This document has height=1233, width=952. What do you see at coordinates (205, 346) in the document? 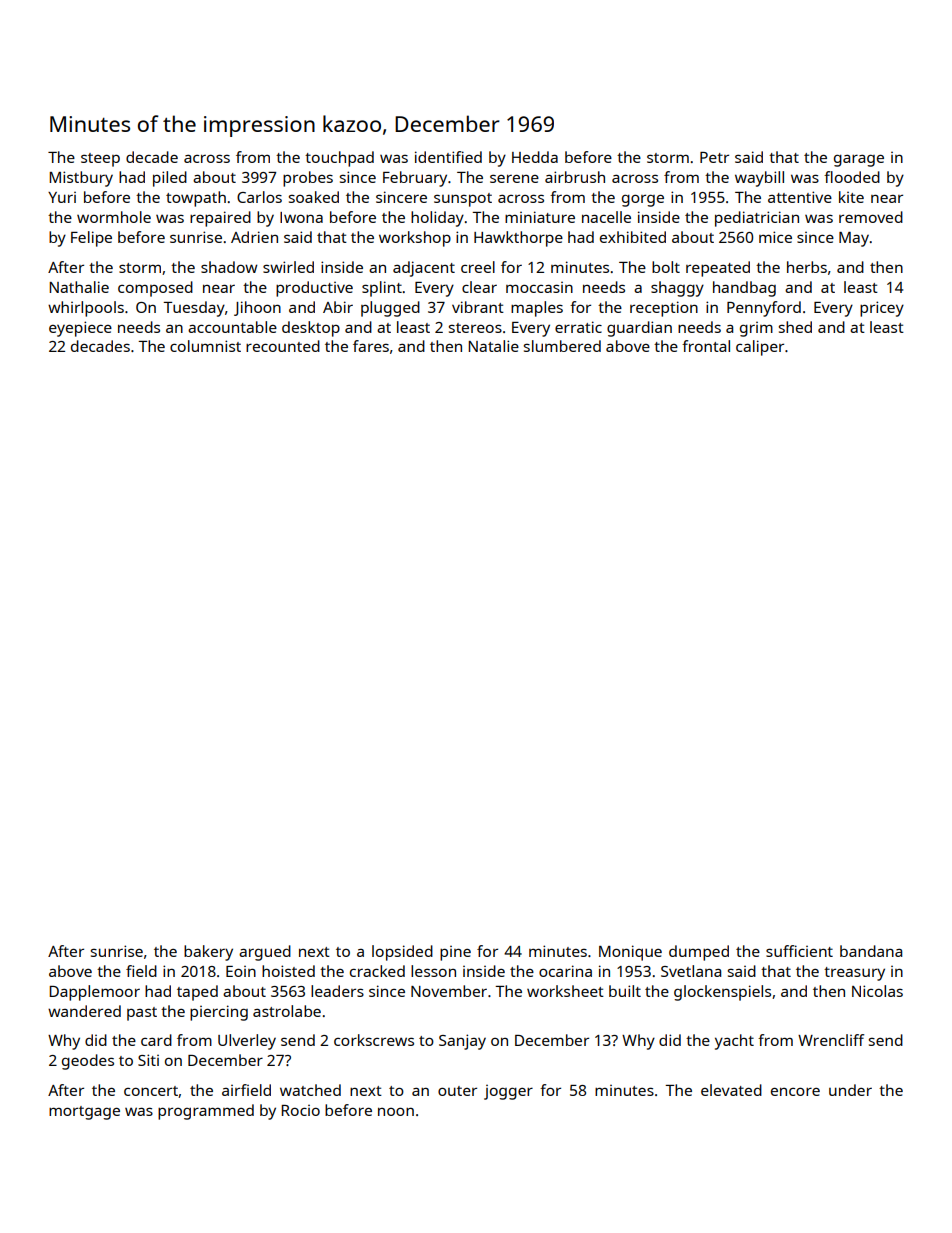
I see `columnist` at bounding box center [205, 346].
